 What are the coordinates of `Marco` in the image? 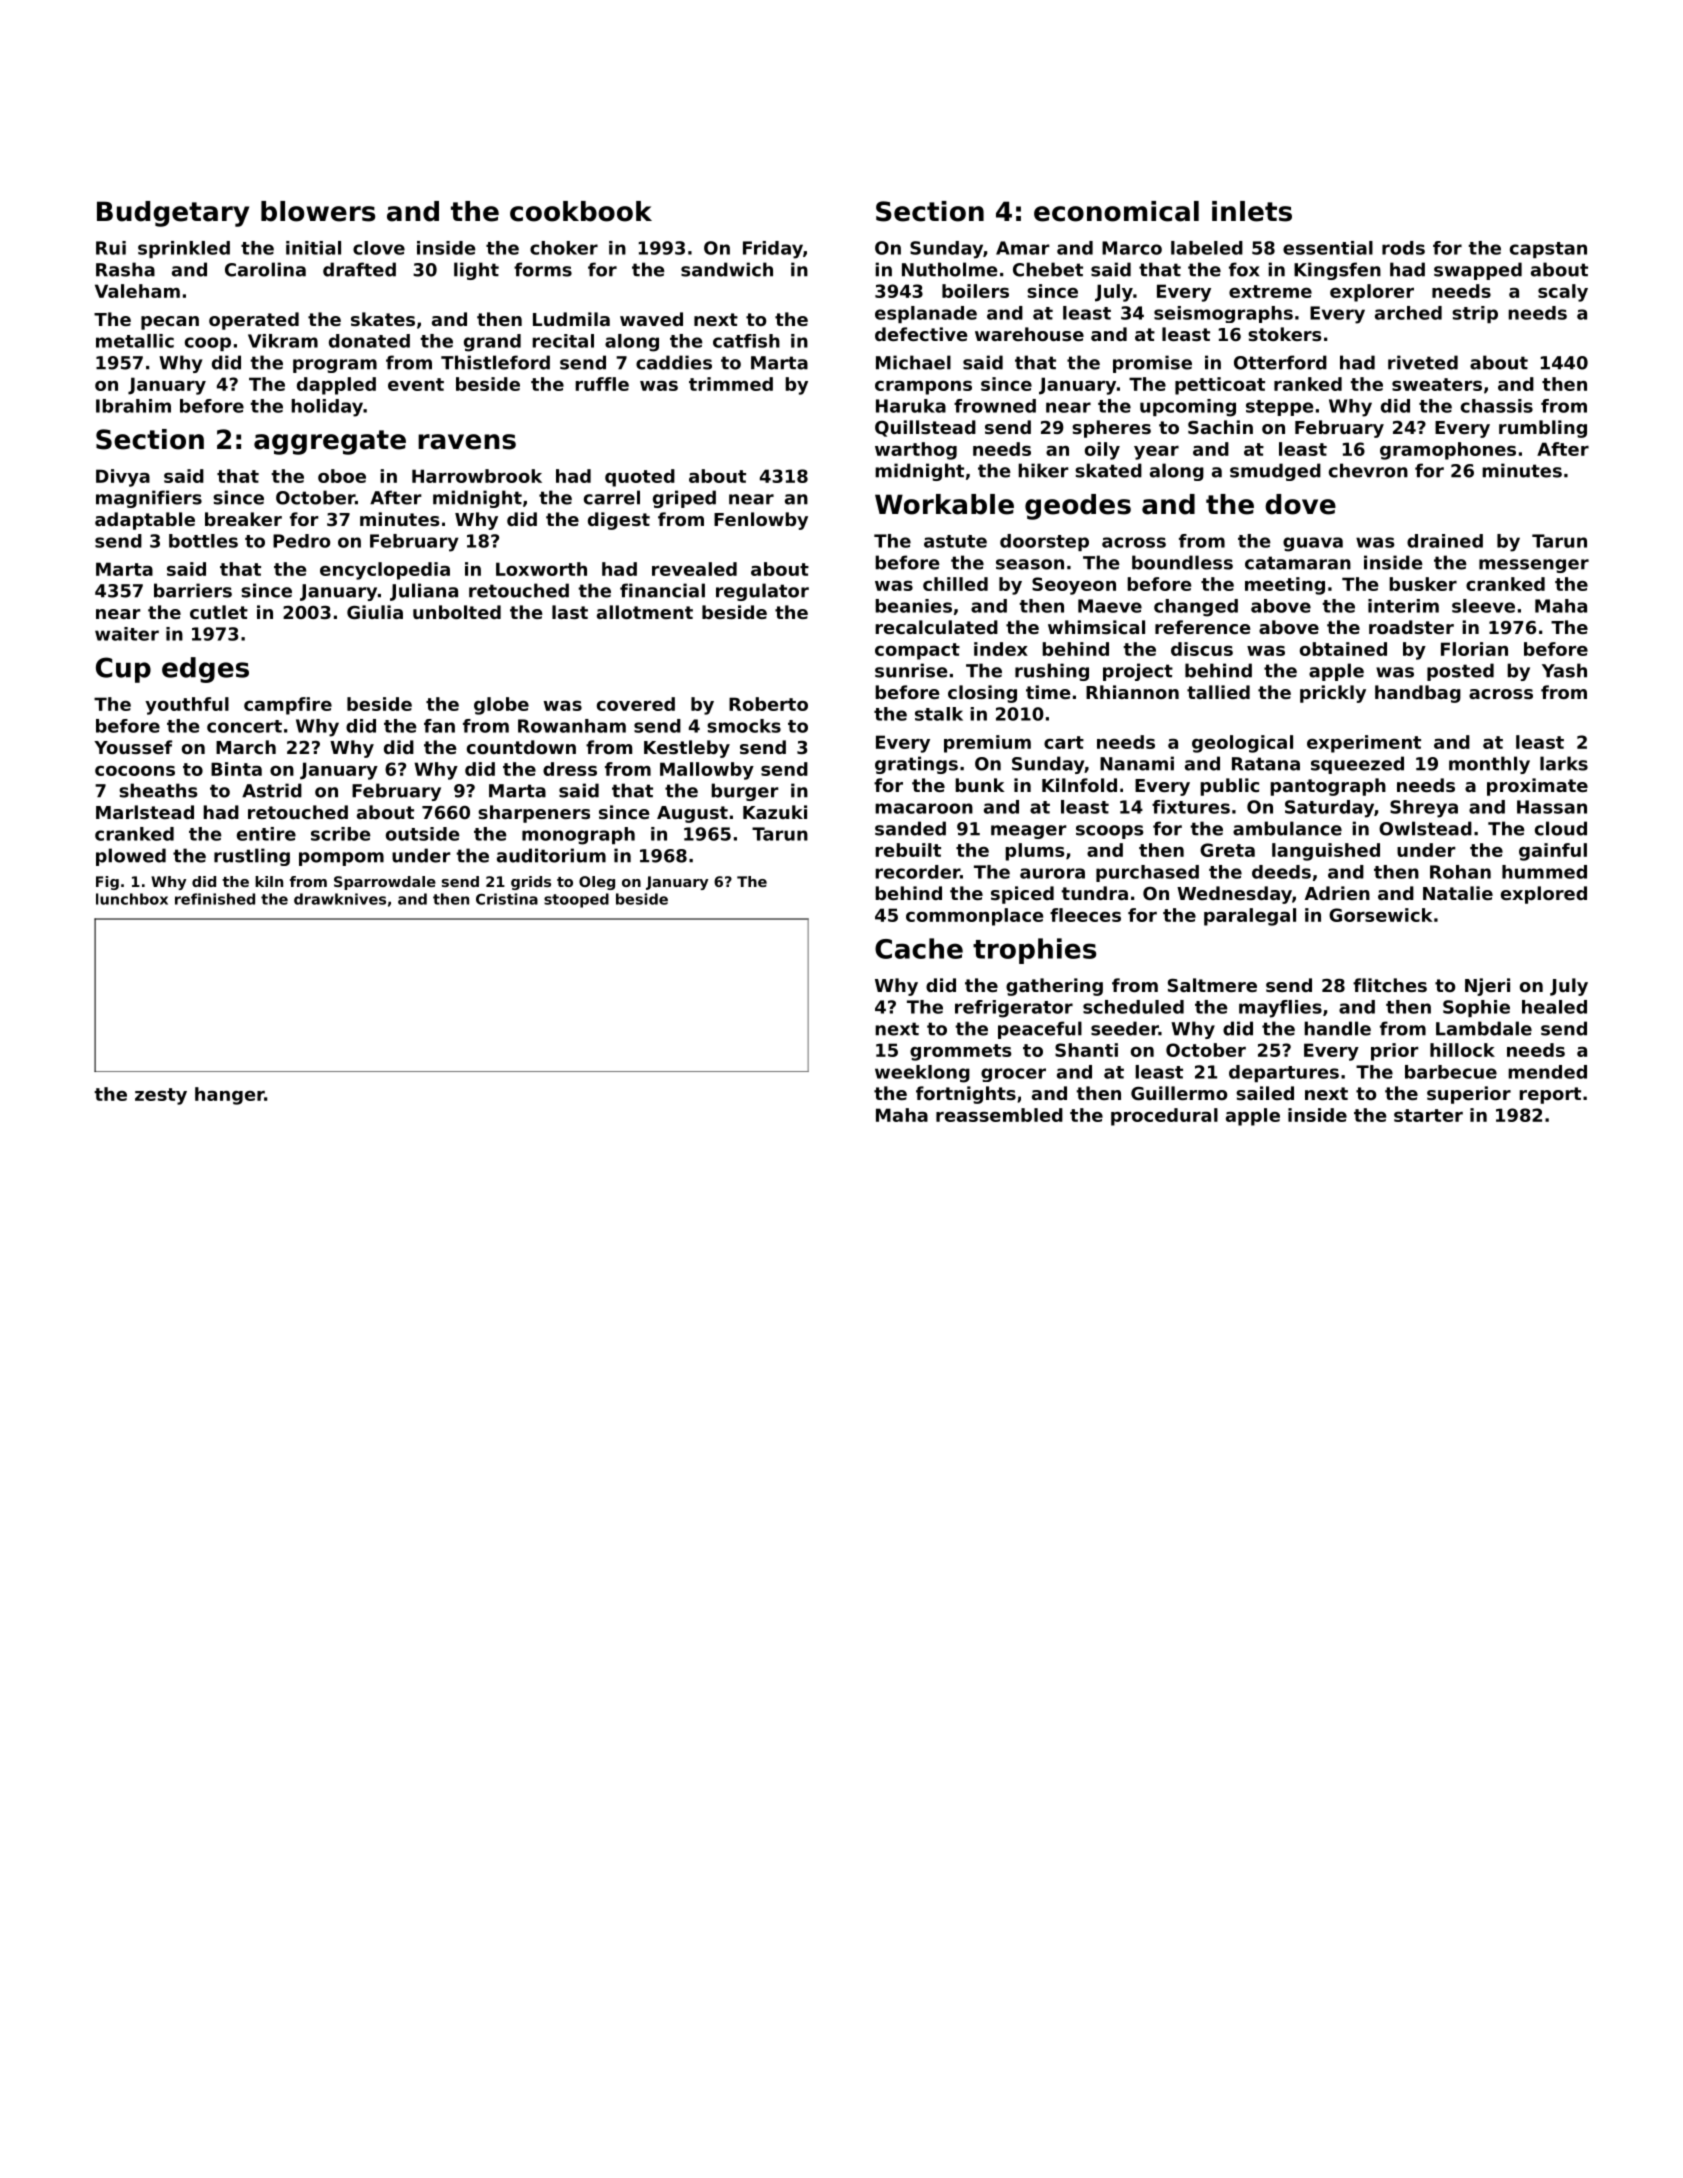 It's located at (1132, 248).
